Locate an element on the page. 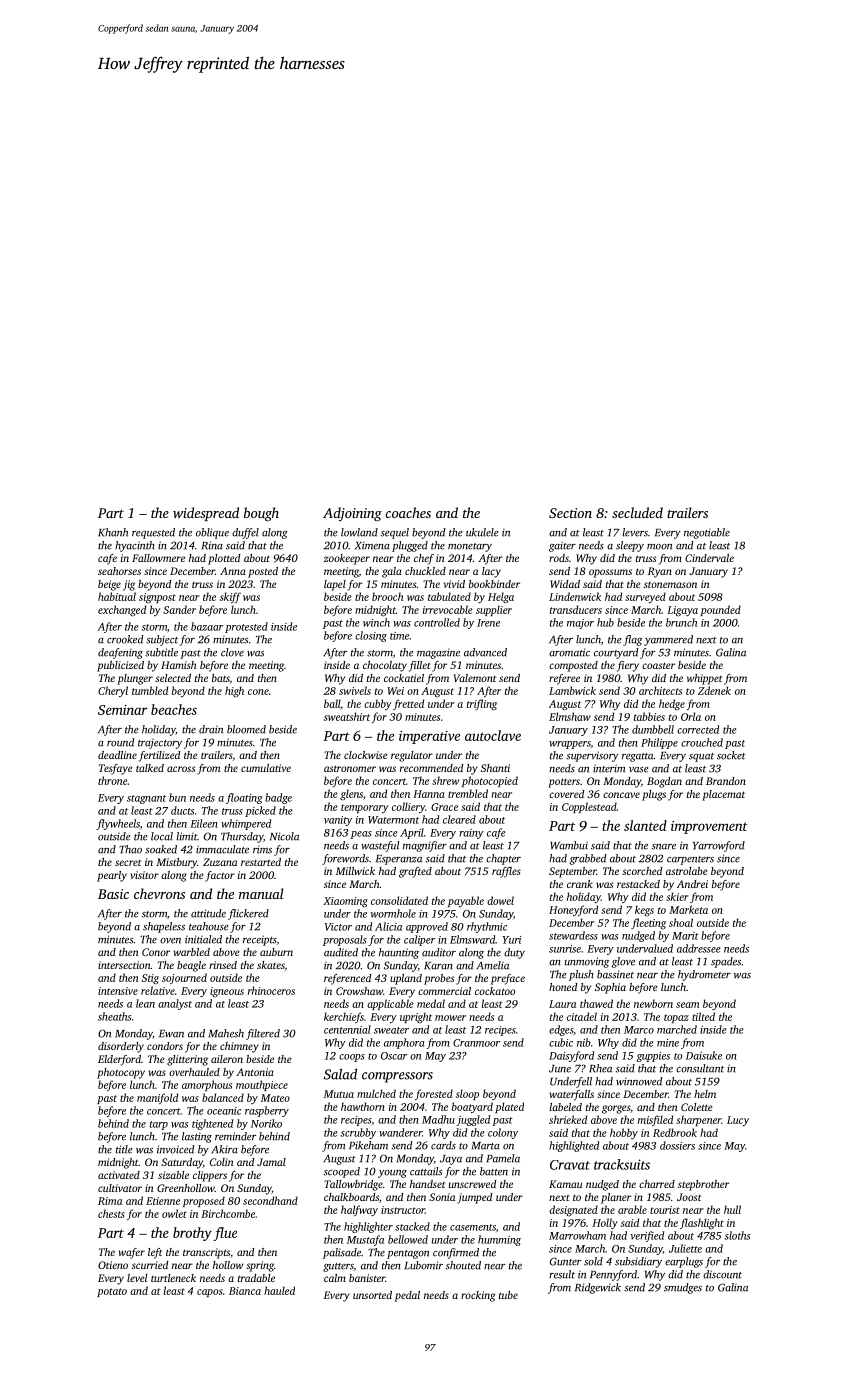 Image resolution: width=849 pixels, height=1400 pixels. Antonia is located at coordinates (255, 1072).
